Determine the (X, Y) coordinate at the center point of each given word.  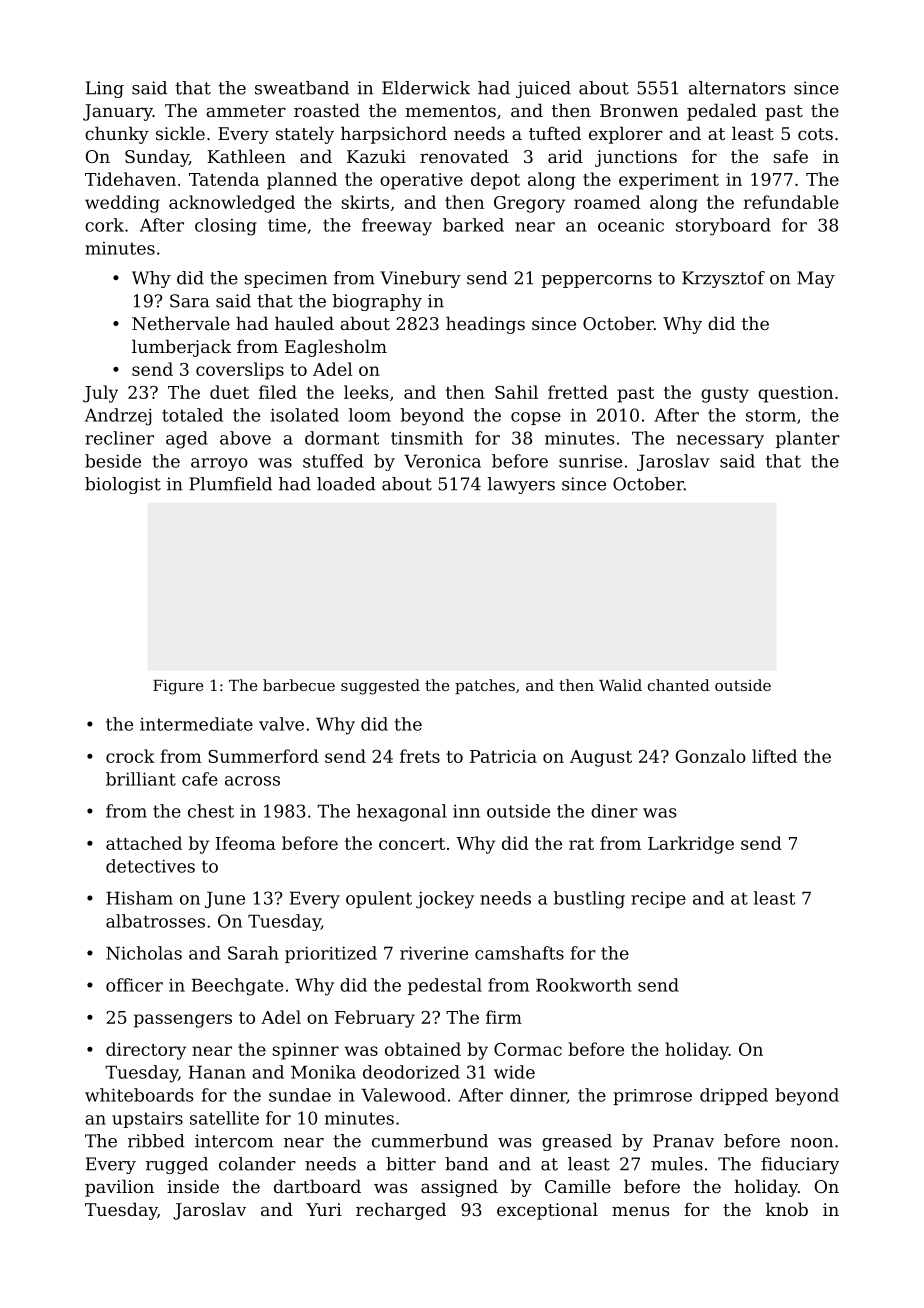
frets (420, 756)
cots (815, 134)
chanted (679, 685)
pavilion (119, 1188)
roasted (327, 110)
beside (113, 461)
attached (144, 843)
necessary (720, 442)
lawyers (521, 485)
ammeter (246, 111)
